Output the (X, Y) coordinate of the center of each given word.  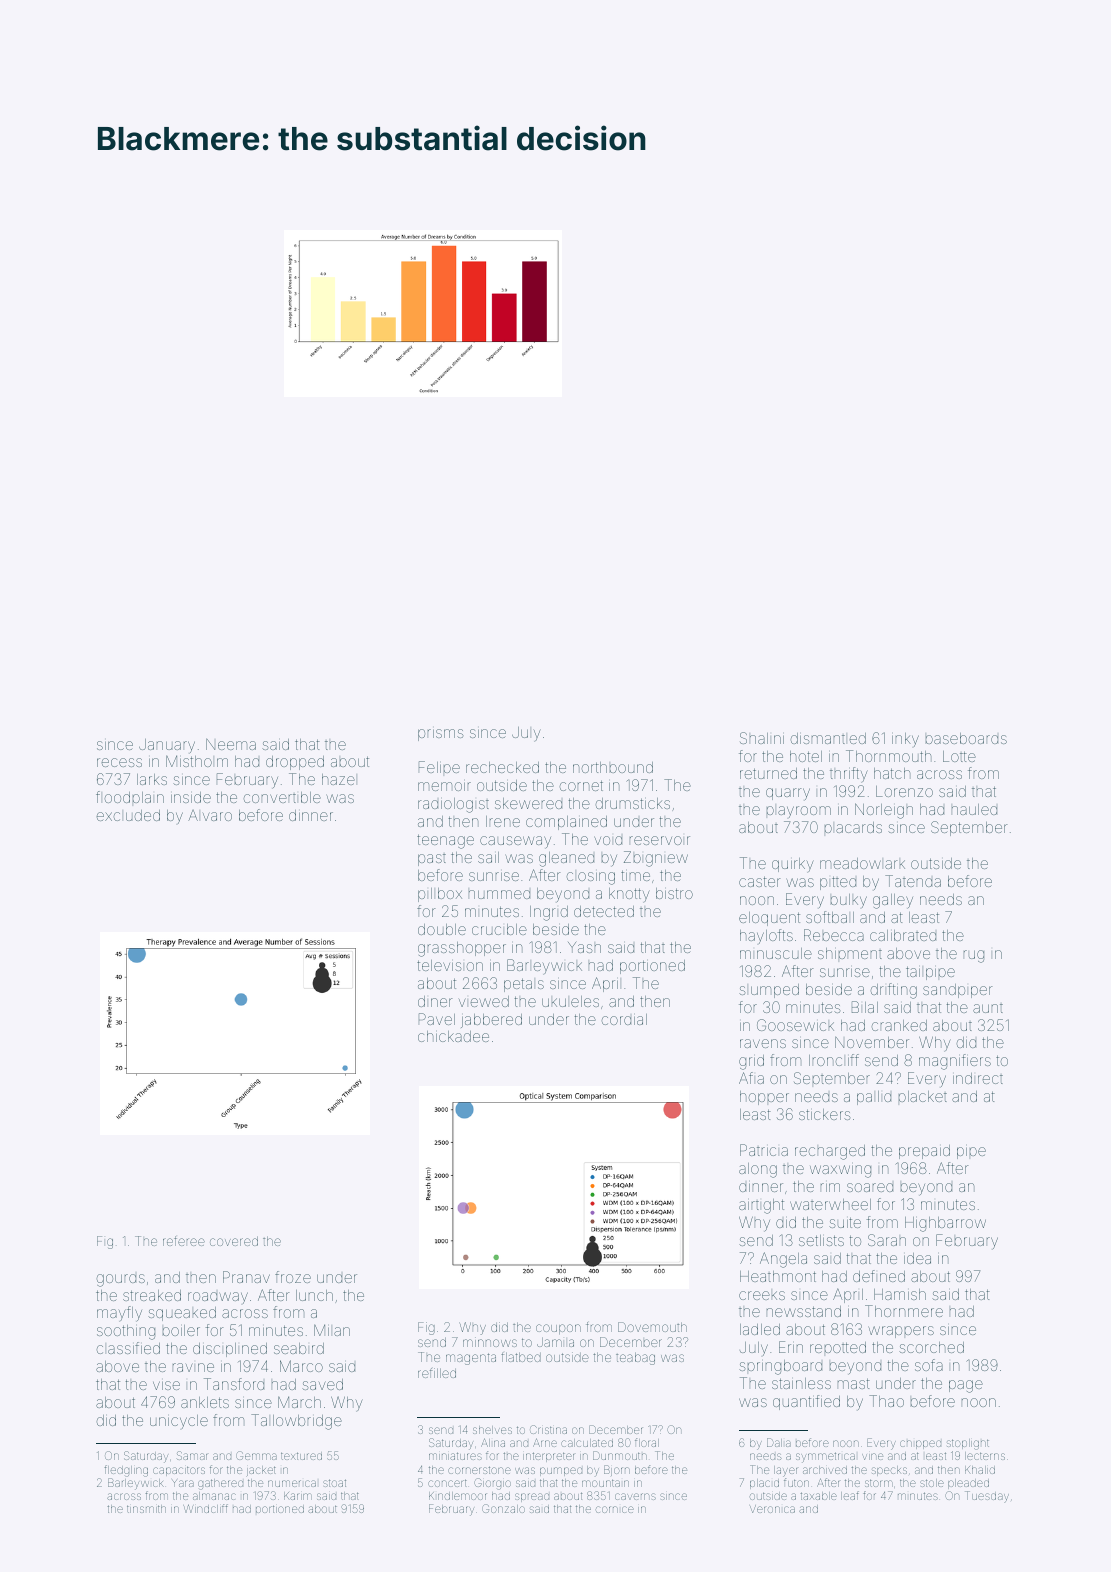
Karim (298, 1496)
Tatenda (913, 881)
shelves (492, 1430)
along (758, 1170)
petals (524, 985)
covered (234, 1241)
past (432, 860)
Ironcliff (834, 1060)
